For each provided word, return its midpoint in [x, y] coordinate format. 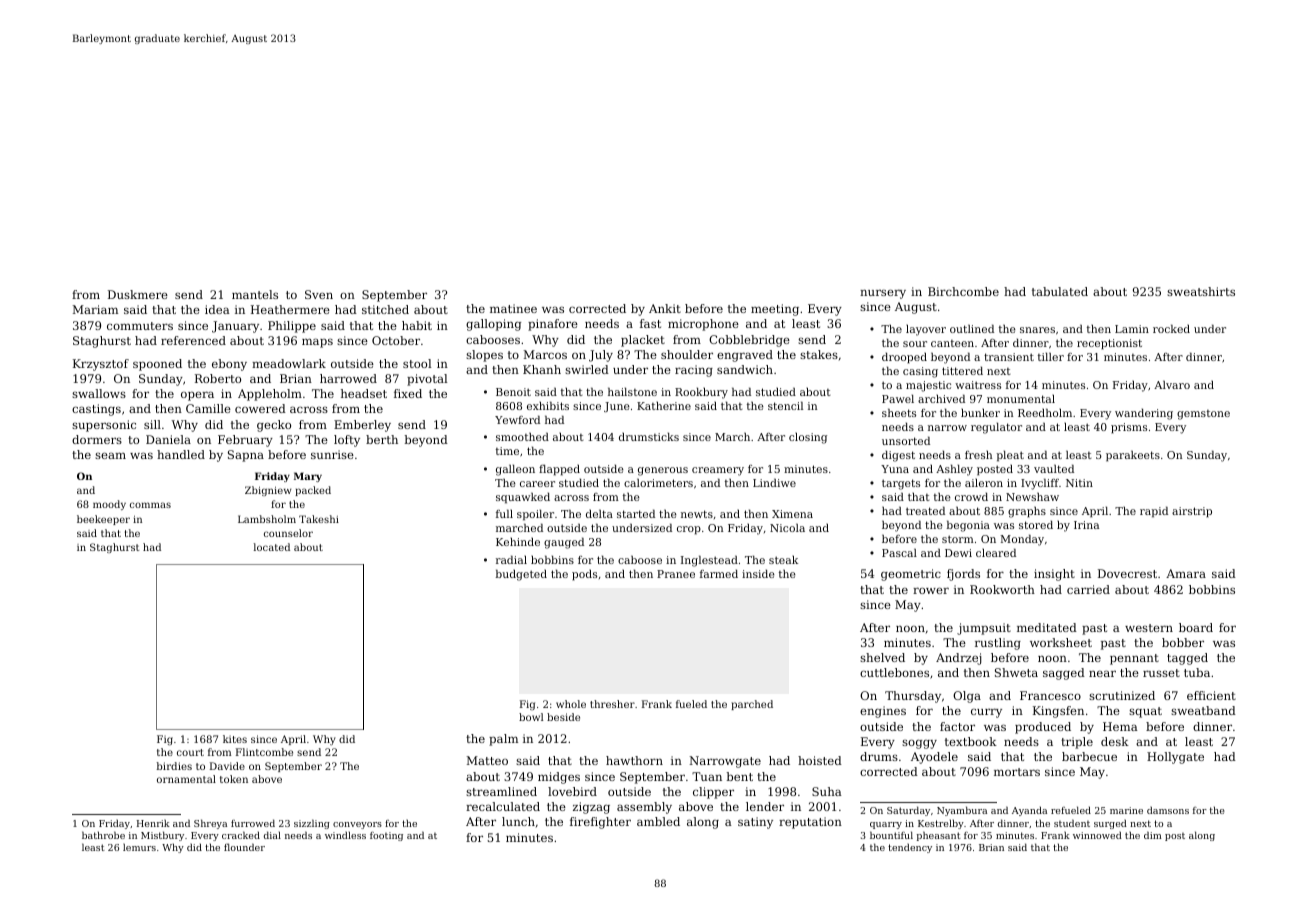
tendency [910, 848]
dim [1153, 835]
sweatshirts [1201, 291]
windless [345, 835]
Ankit [665, 308]
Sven [319, 294]
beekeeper [103, 520]
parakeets [1133, 456]
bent [740, 776]
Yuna [895, 469]
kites [235, 739]
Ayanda [1029, 811]
